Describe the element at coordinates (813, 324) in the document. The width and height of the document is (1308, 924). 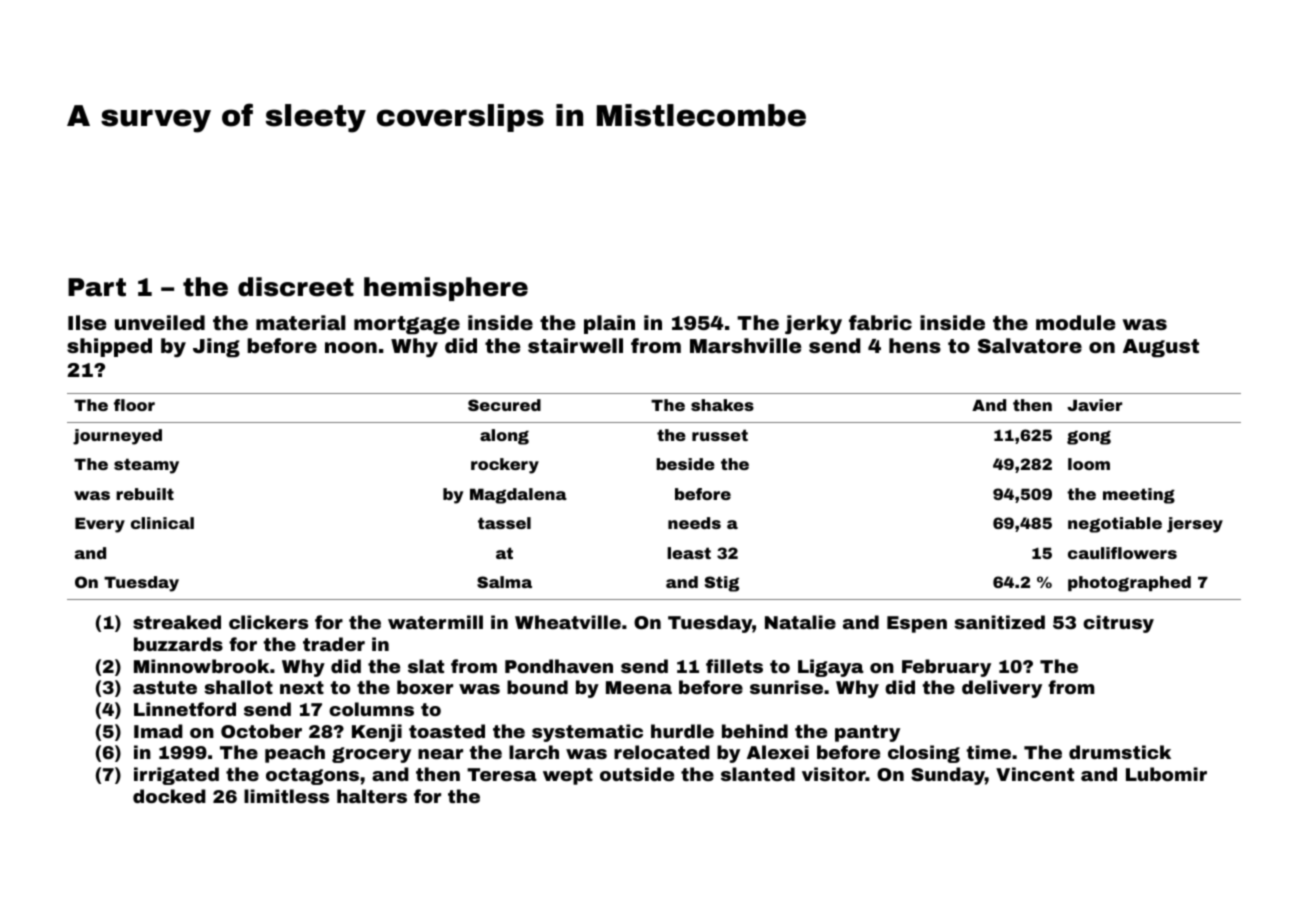
I see `jerky` at that location.
